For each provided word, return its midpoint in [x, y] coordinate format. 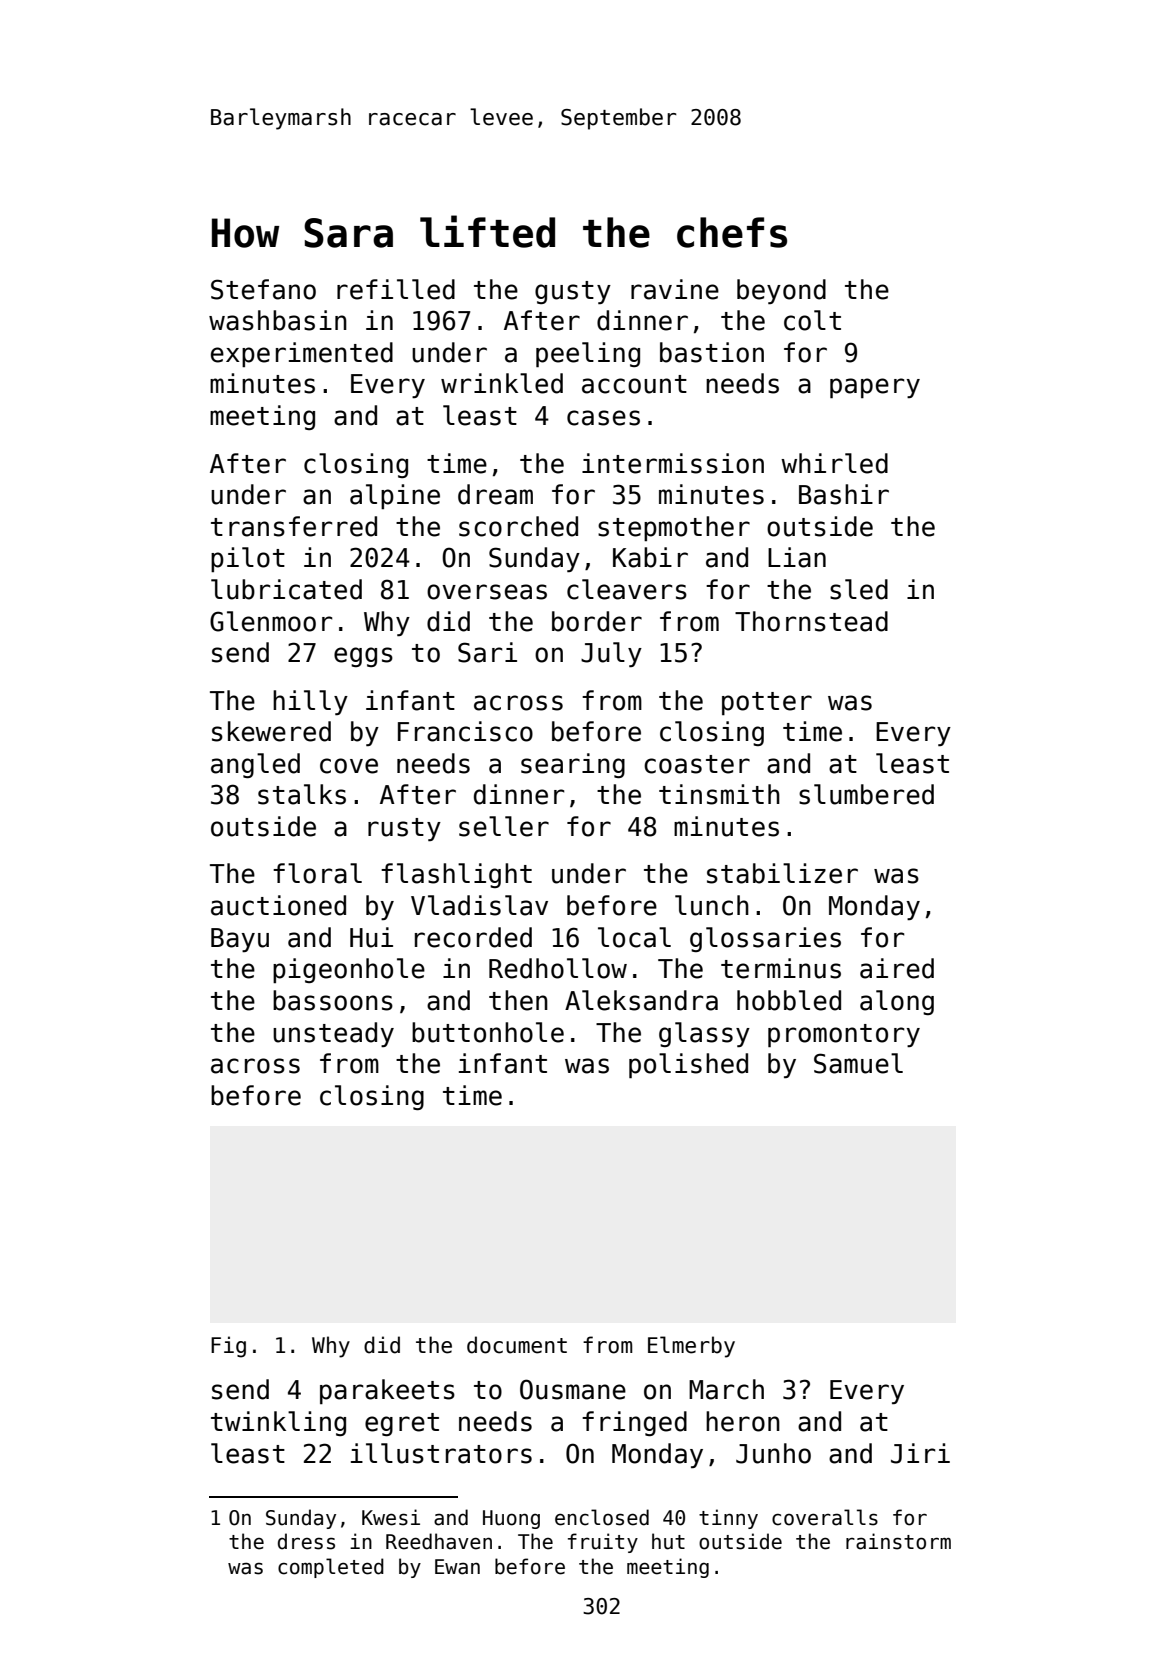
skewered [271, 731]
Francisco [465, 731]
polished [688, 1065]
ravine [675, 289]
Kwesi [391, 1517]
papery [875, 388]
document [517, 1345]
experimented [302, 354]
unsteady [333, 1034]
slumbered [866, 794]
